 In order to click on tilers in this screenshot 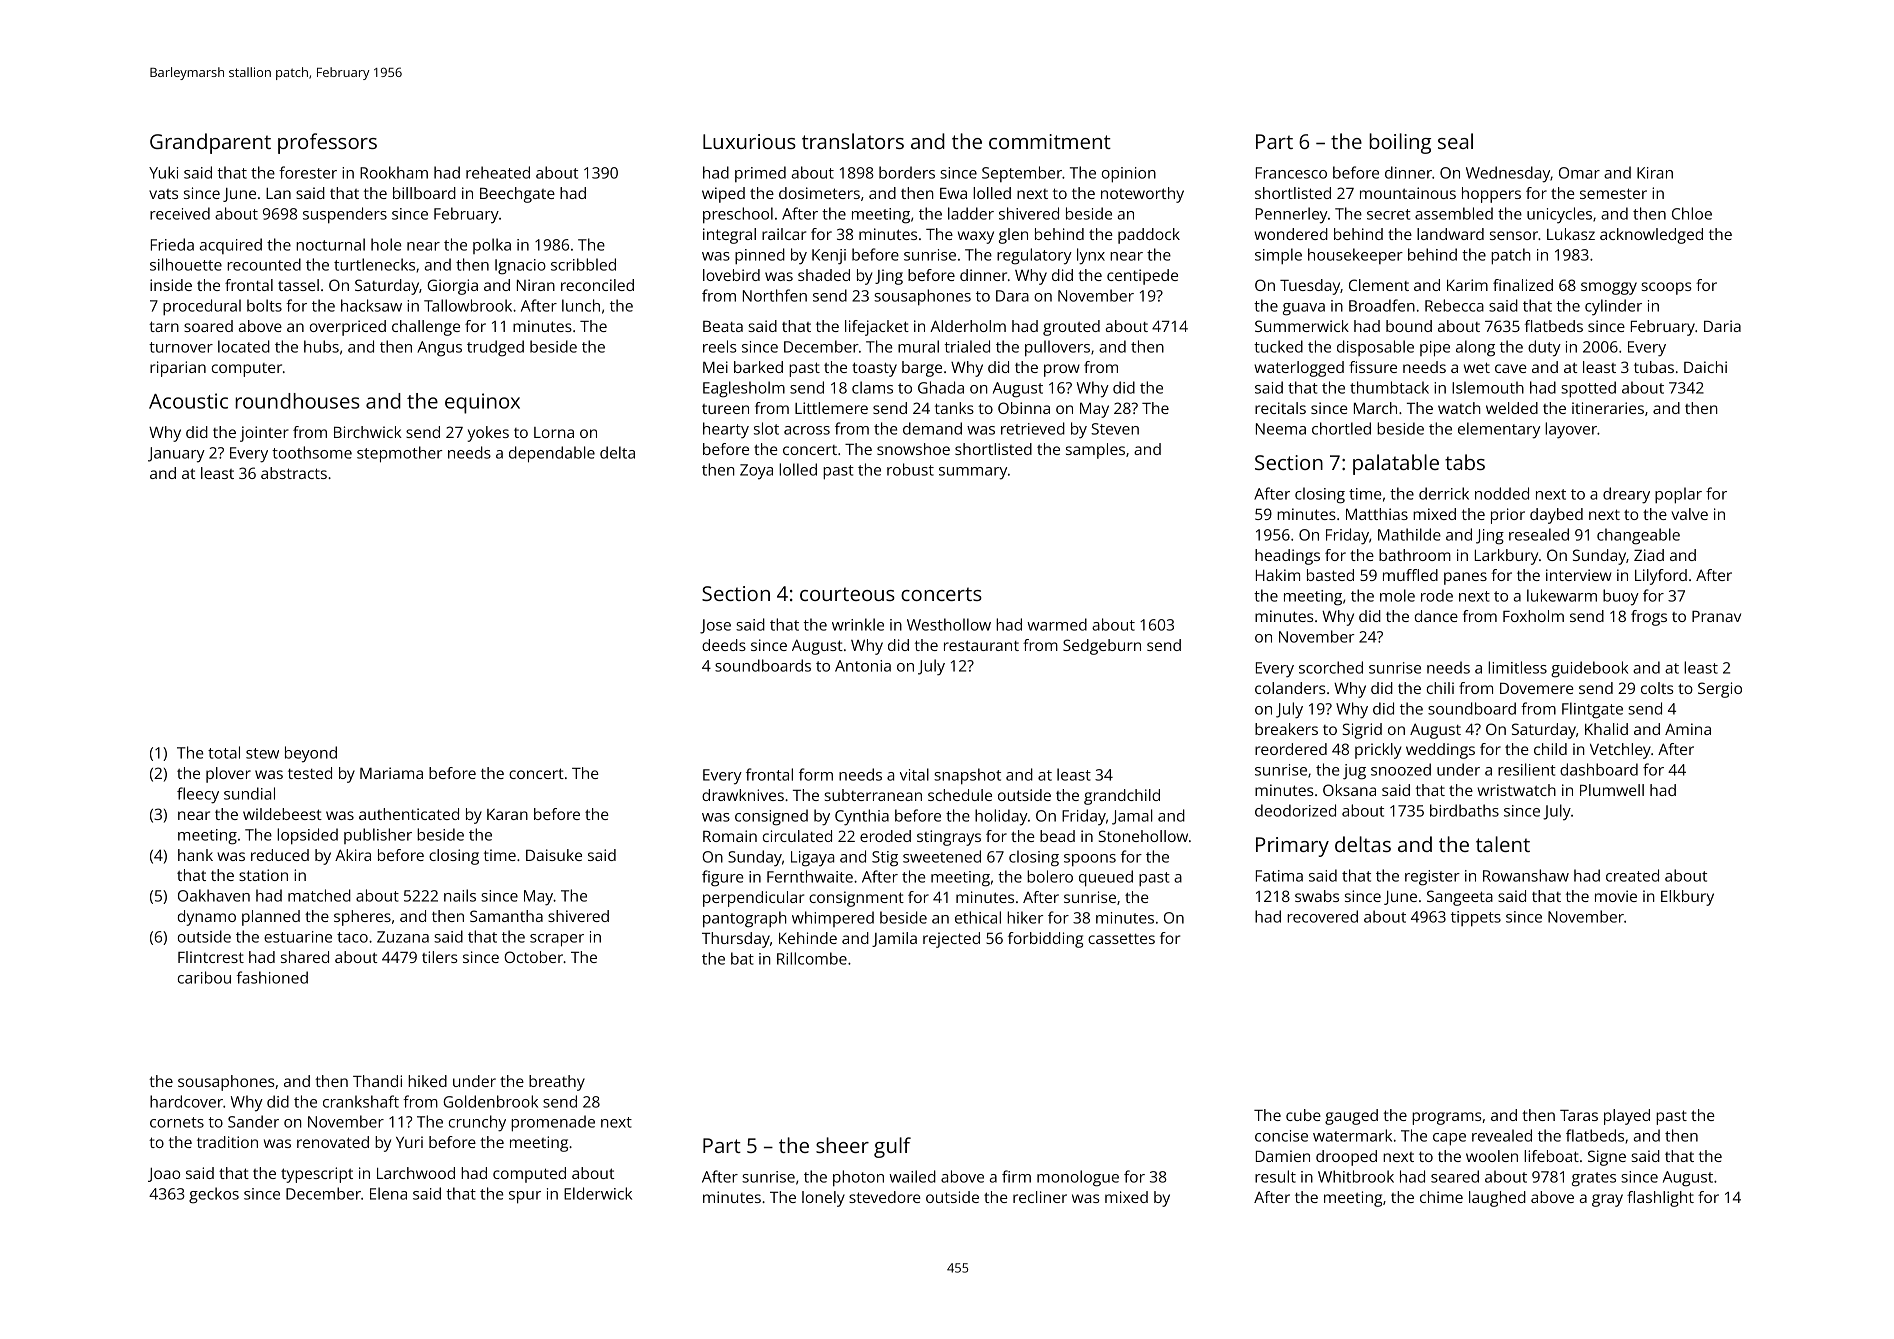, I will do `click(440, 957)`.
